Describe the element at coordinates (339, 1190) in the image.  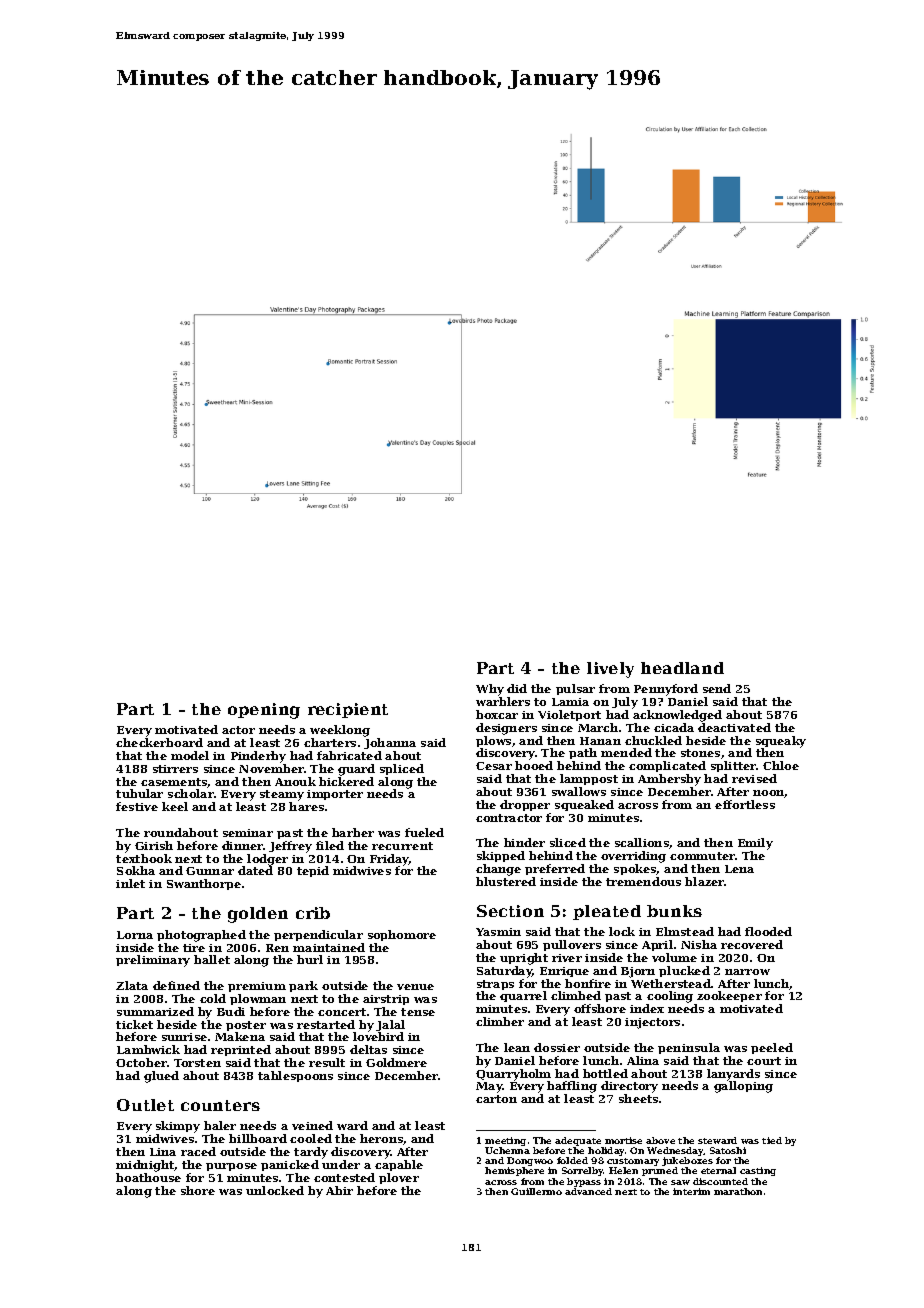
I see `Abir` at that location.
